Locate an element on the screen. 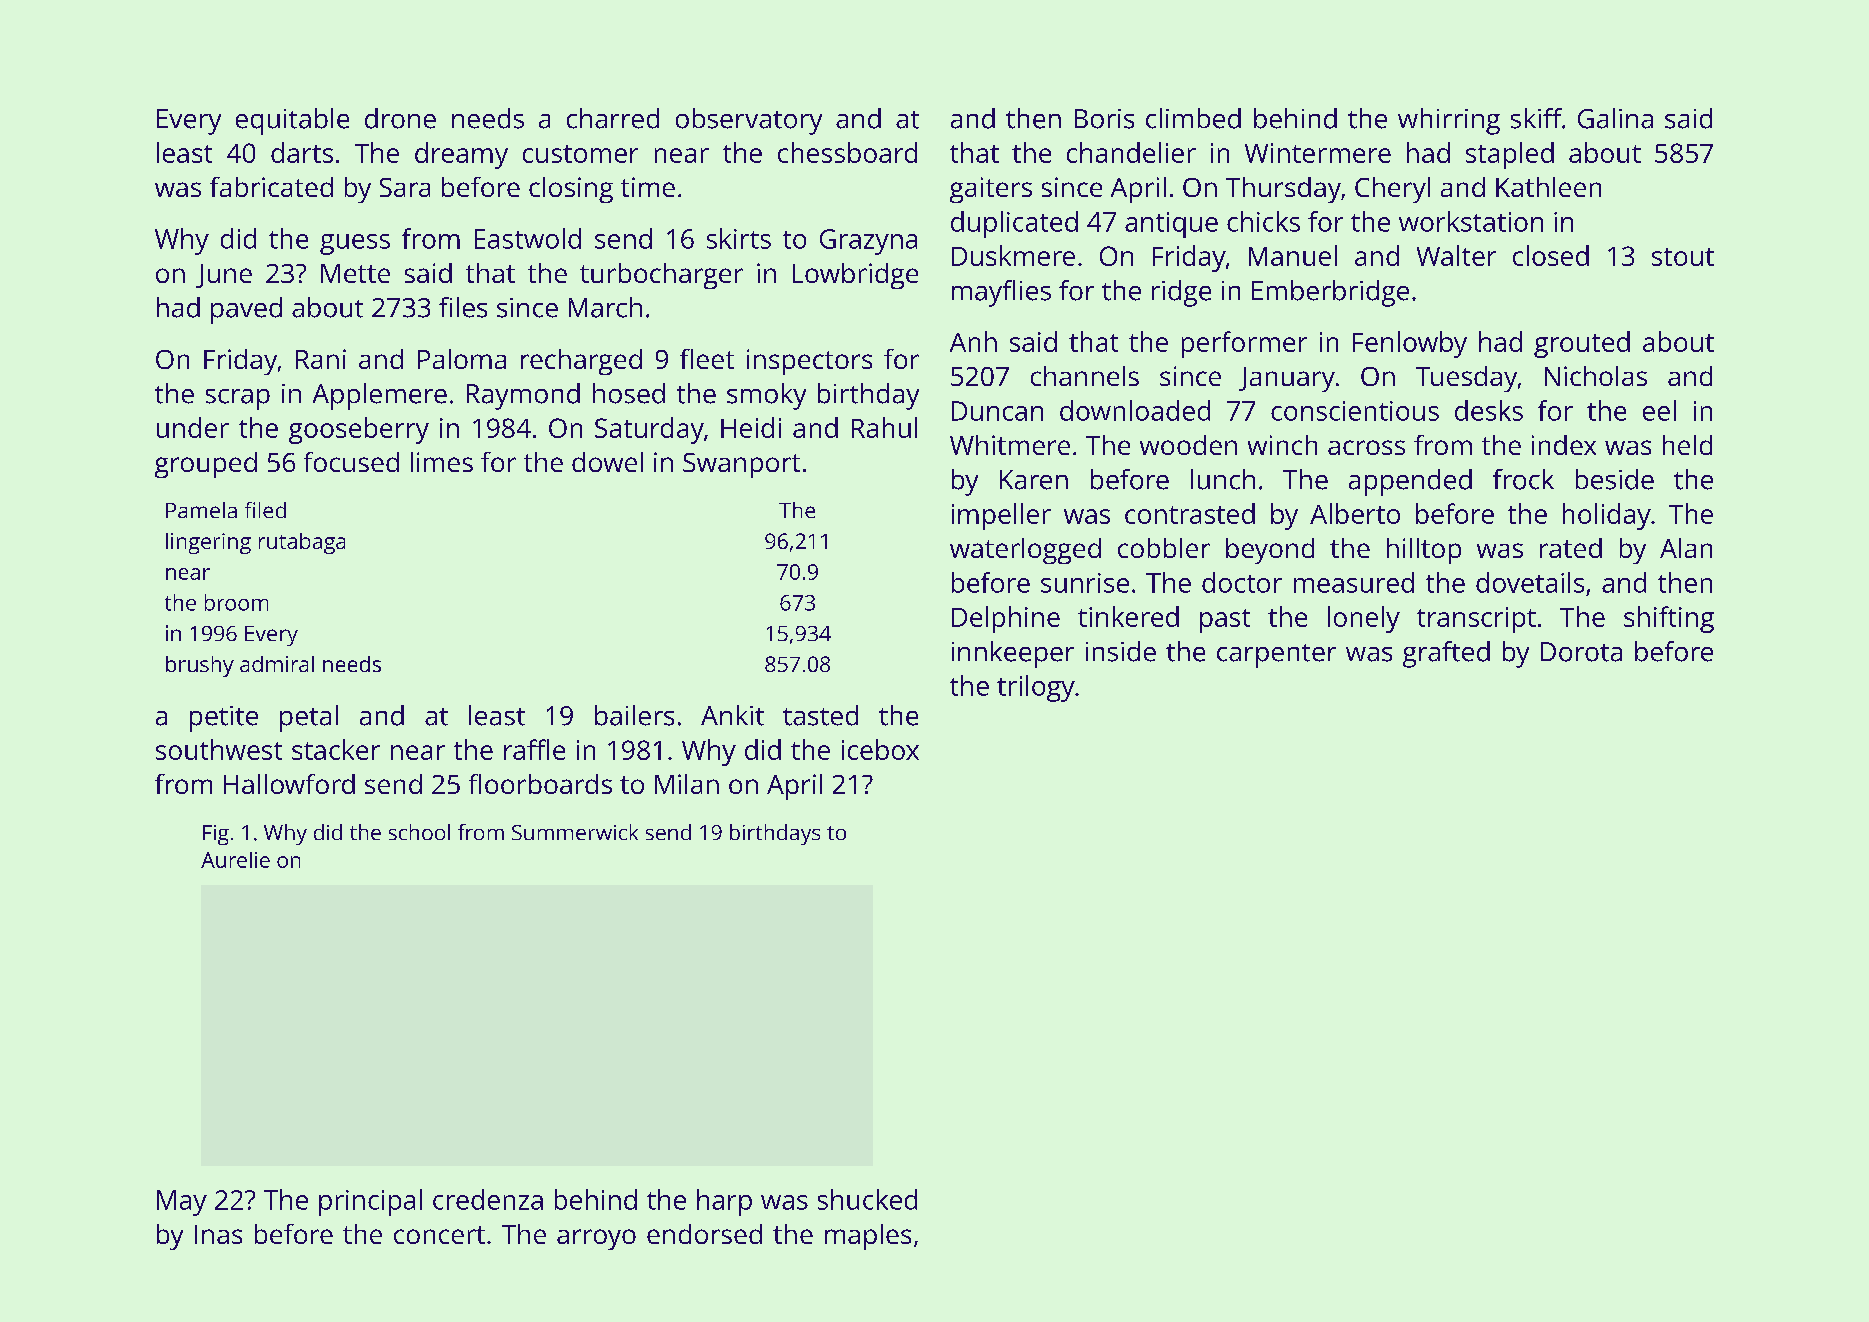 The width and height of the screenshot is (1869, 1322). paved is located at coordinates (246, 310).
